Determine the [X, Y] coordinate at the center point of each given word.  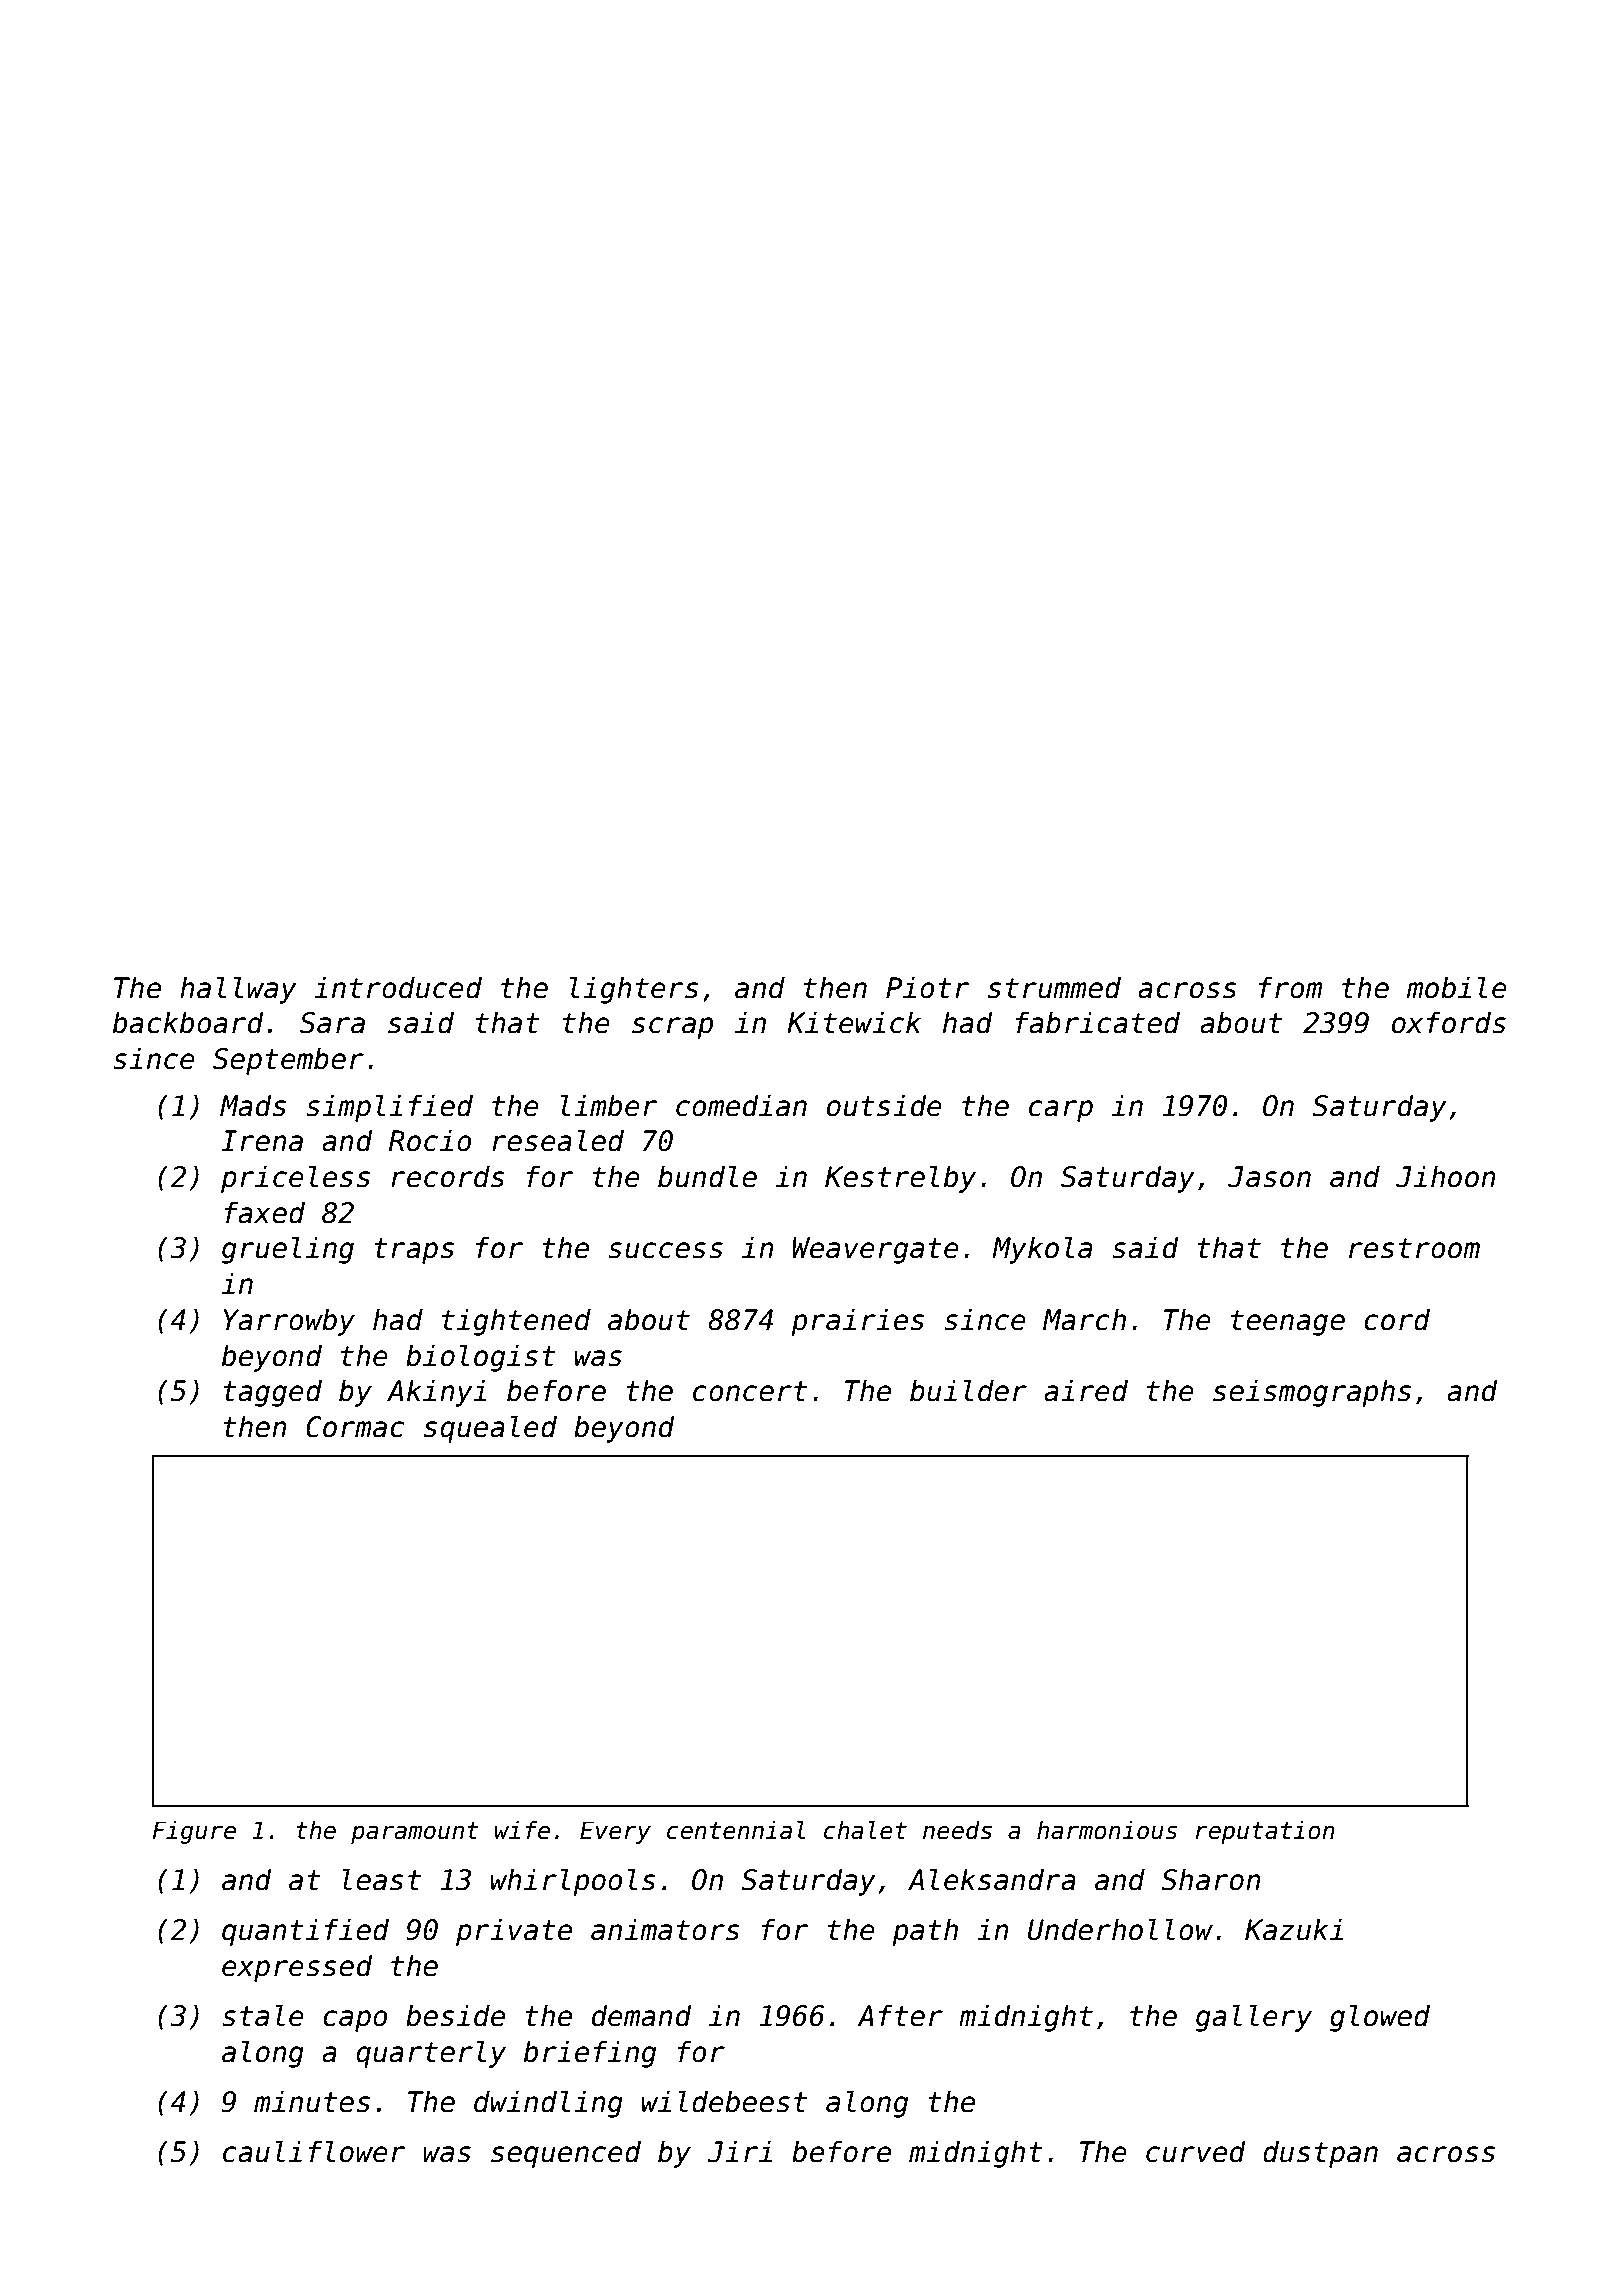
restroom [1414, 1248]
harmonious [1107, 1830]
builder [968, 1390]
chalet [865, 1830]
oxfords [1449, 1022]
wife [522, 1830]
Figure [194, 1832]
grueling [288, 1250]
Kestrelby [900, 1179]
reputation [1265, 1832]
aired [1086, 1390]
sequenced [566, 2154]
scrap [672, 1028]
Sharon [1211, 1879]
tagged [272, 1393]
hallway [238, 990]
